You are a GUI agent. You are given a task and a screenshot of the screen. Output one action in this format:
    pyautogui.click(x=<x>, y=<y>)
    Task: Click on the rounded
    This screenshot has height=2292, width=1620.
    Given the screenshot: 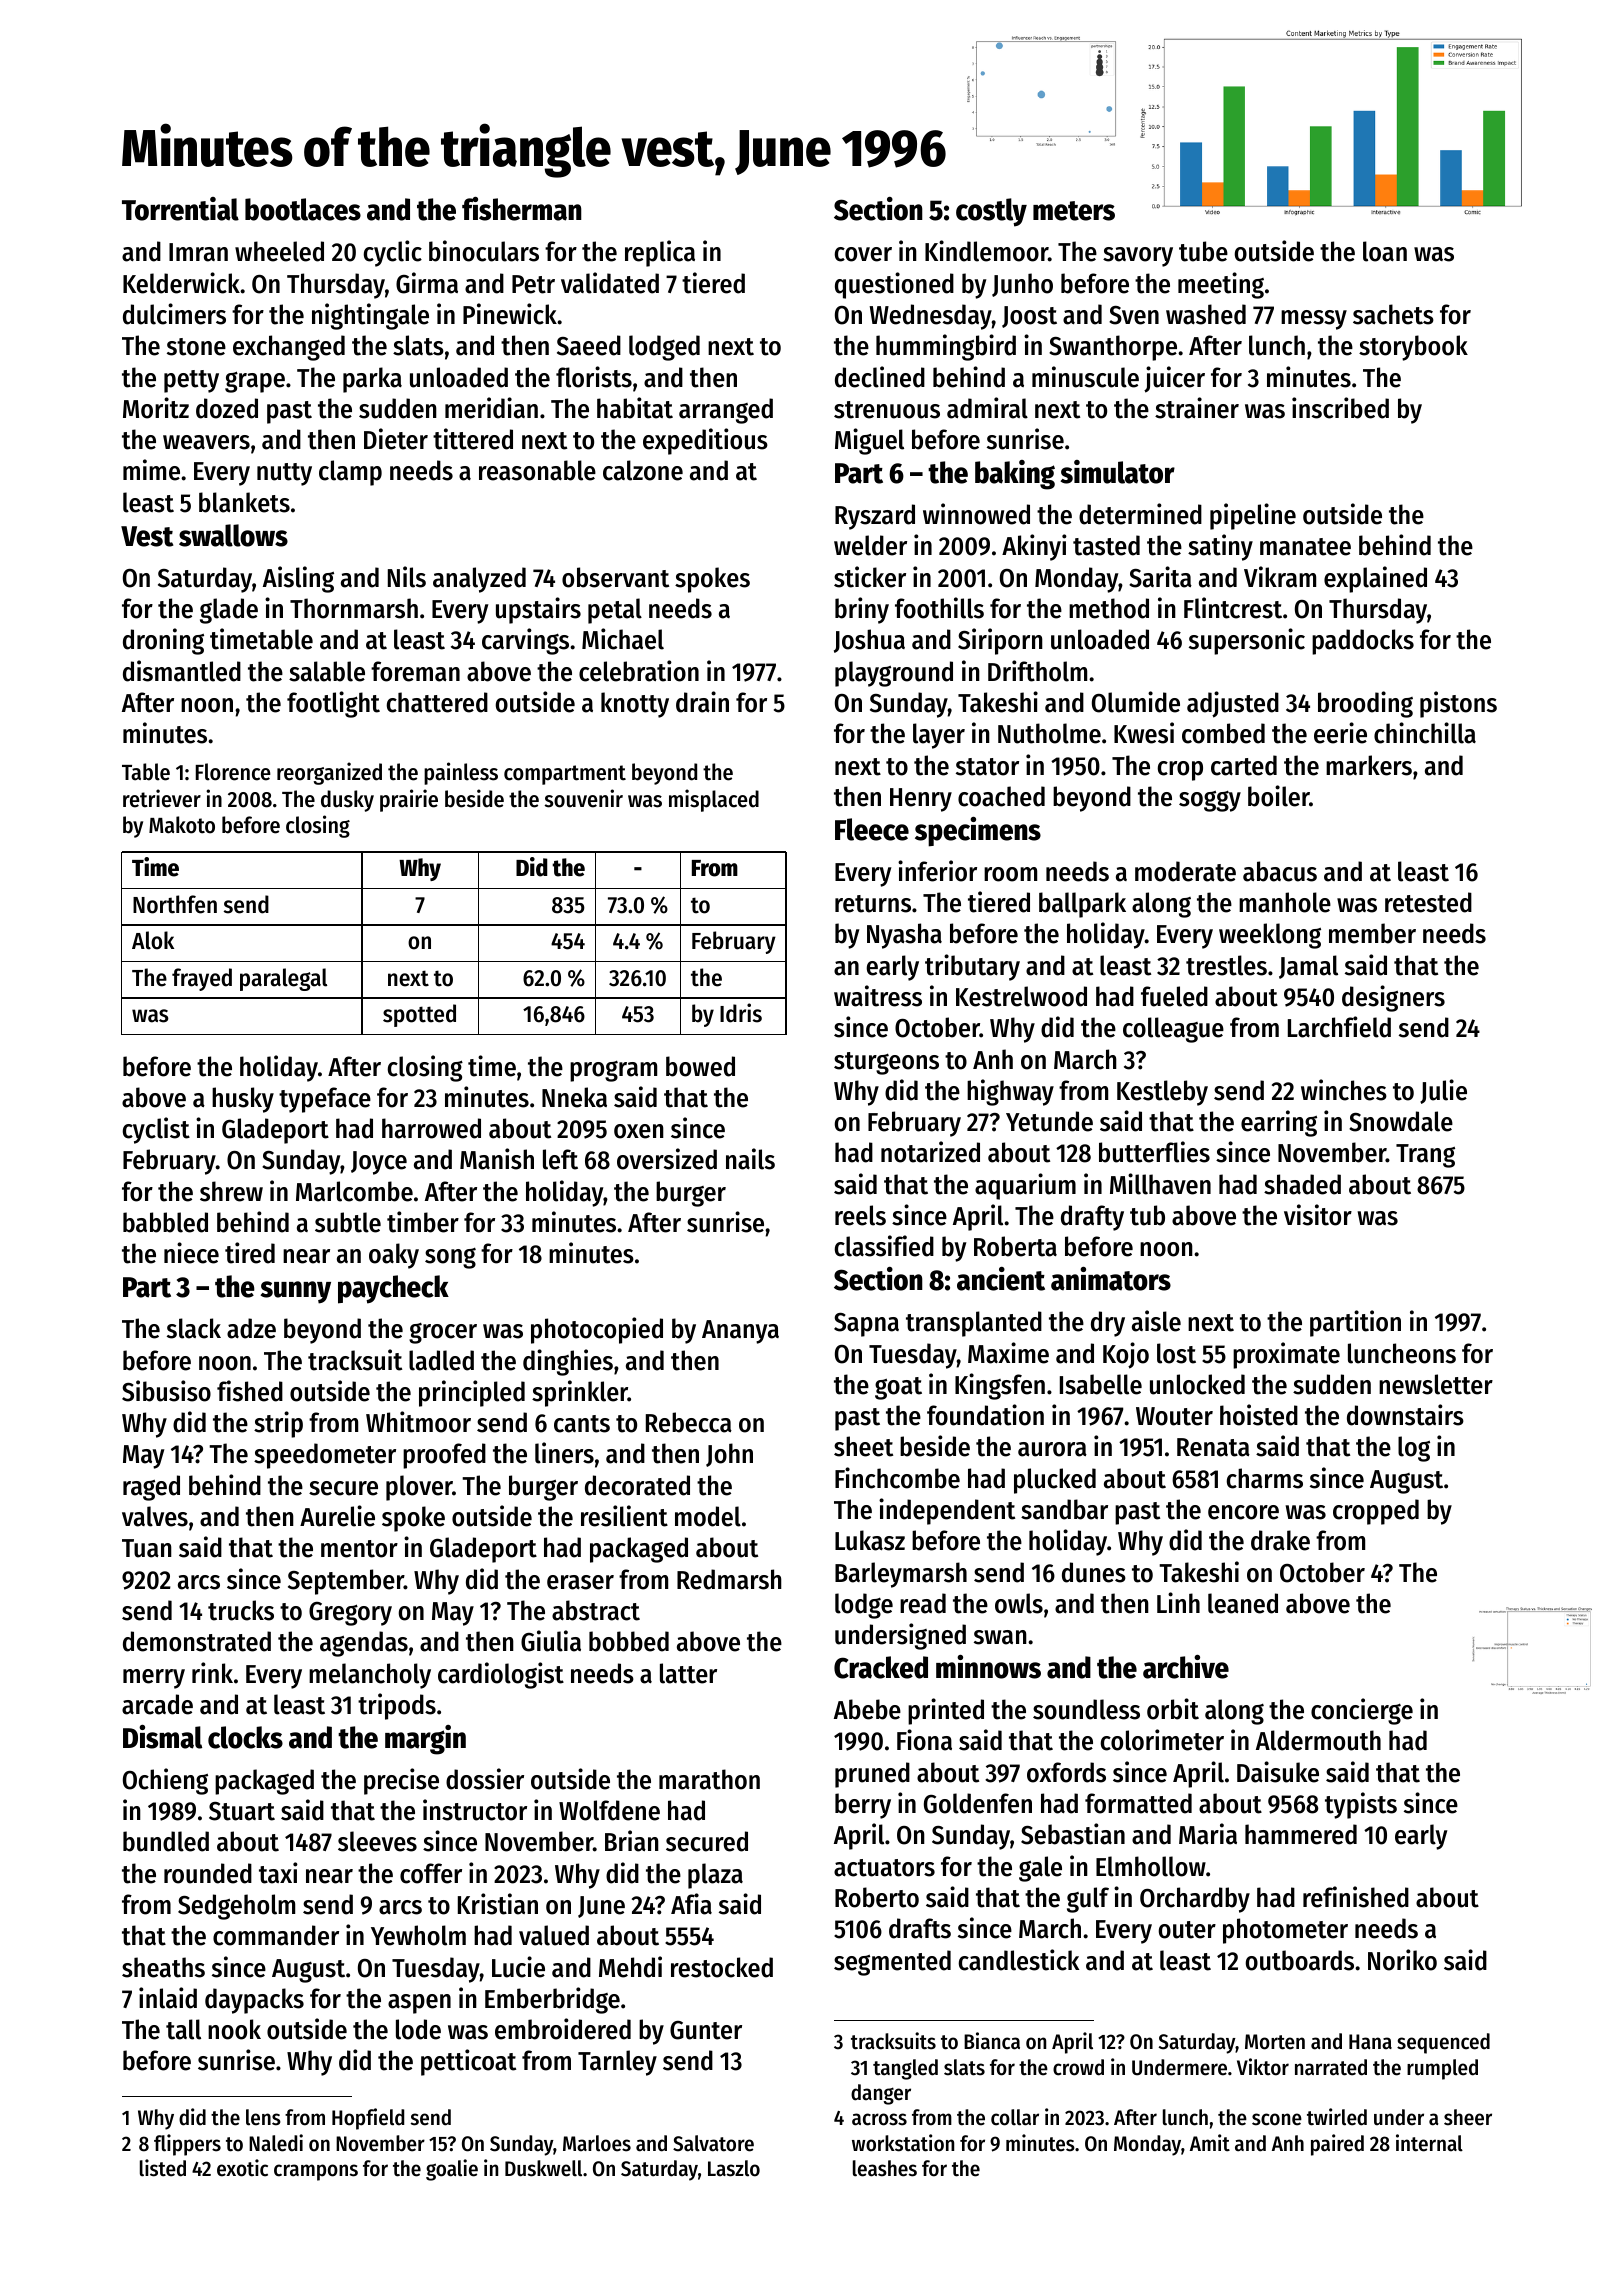 What is the action you would take?
    pyautogui.click(x=208, y=1873)
